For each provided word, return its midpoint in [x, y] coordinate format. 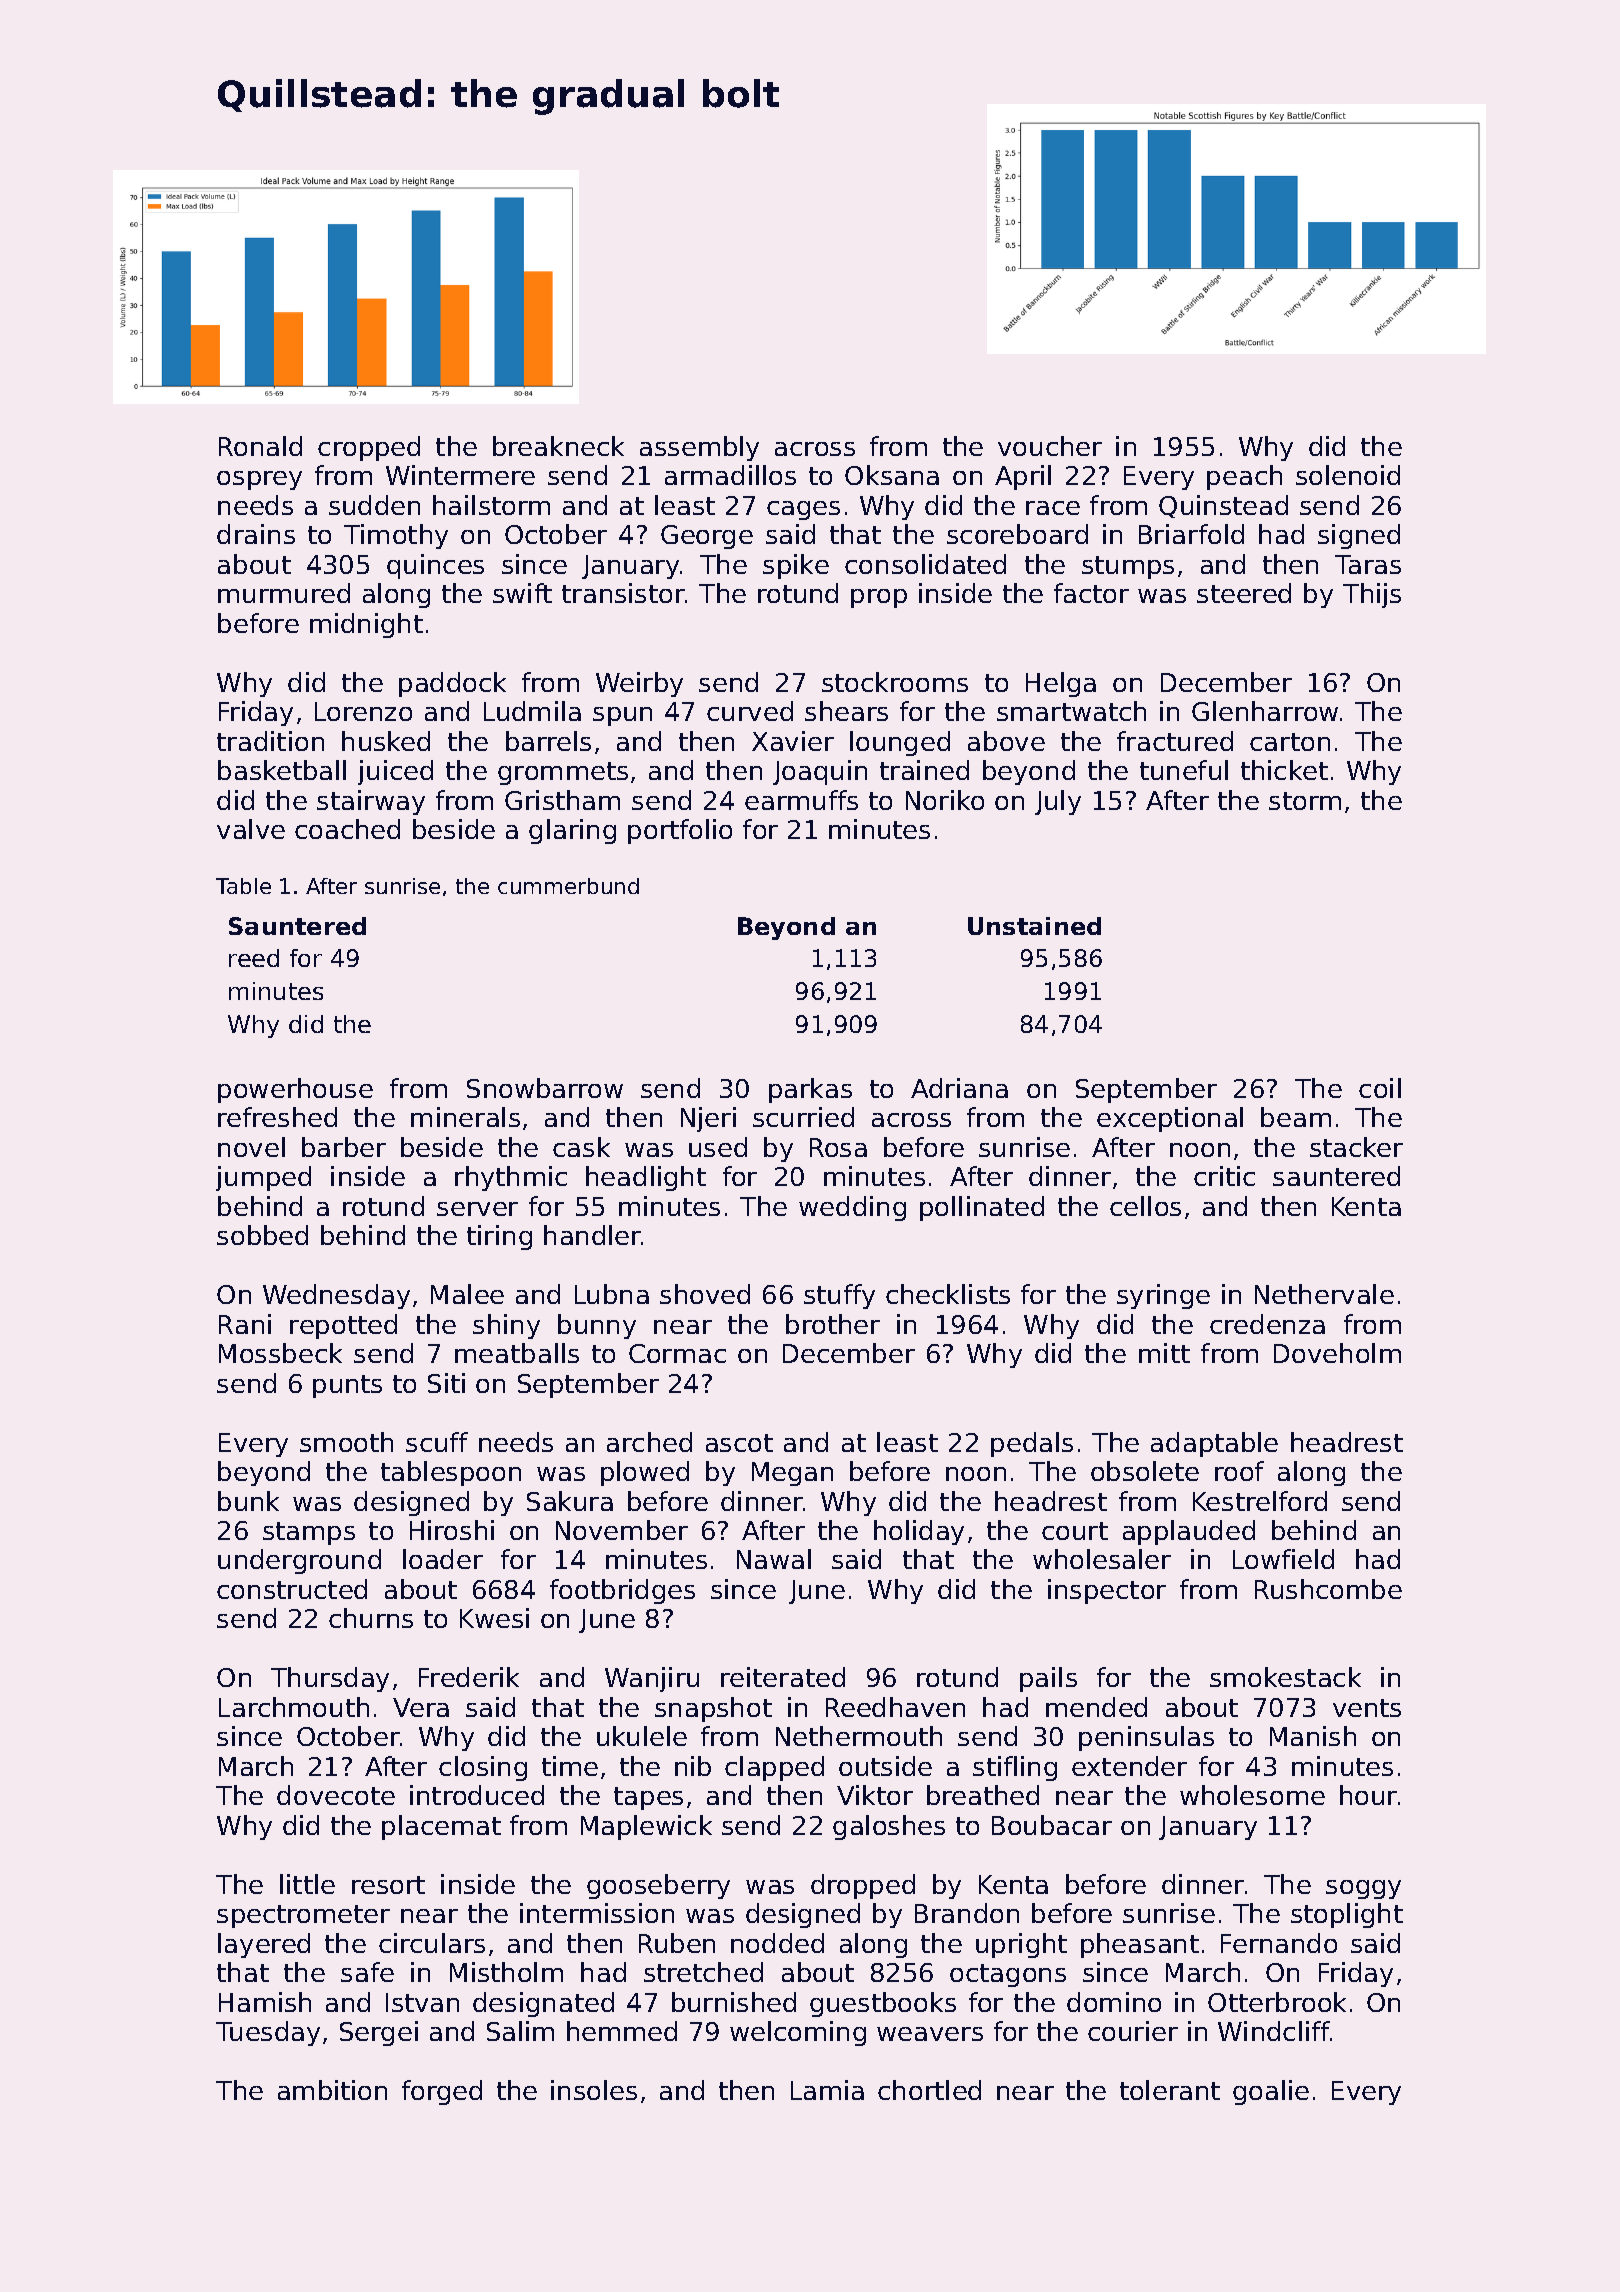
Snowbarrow [545, 1088]
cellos [1145, 1206]
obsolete [1145, 1471]
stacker [1356, 1147]
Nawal [774, 1559]
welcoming [798, 2033]
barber [344, 1147]
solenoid [1348, 475]
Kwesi [494, 1618]
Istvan [422, 2002]
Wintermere [460, 475]
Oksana [892, 475]
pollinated [982, 1208]
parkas [810, 1090]
